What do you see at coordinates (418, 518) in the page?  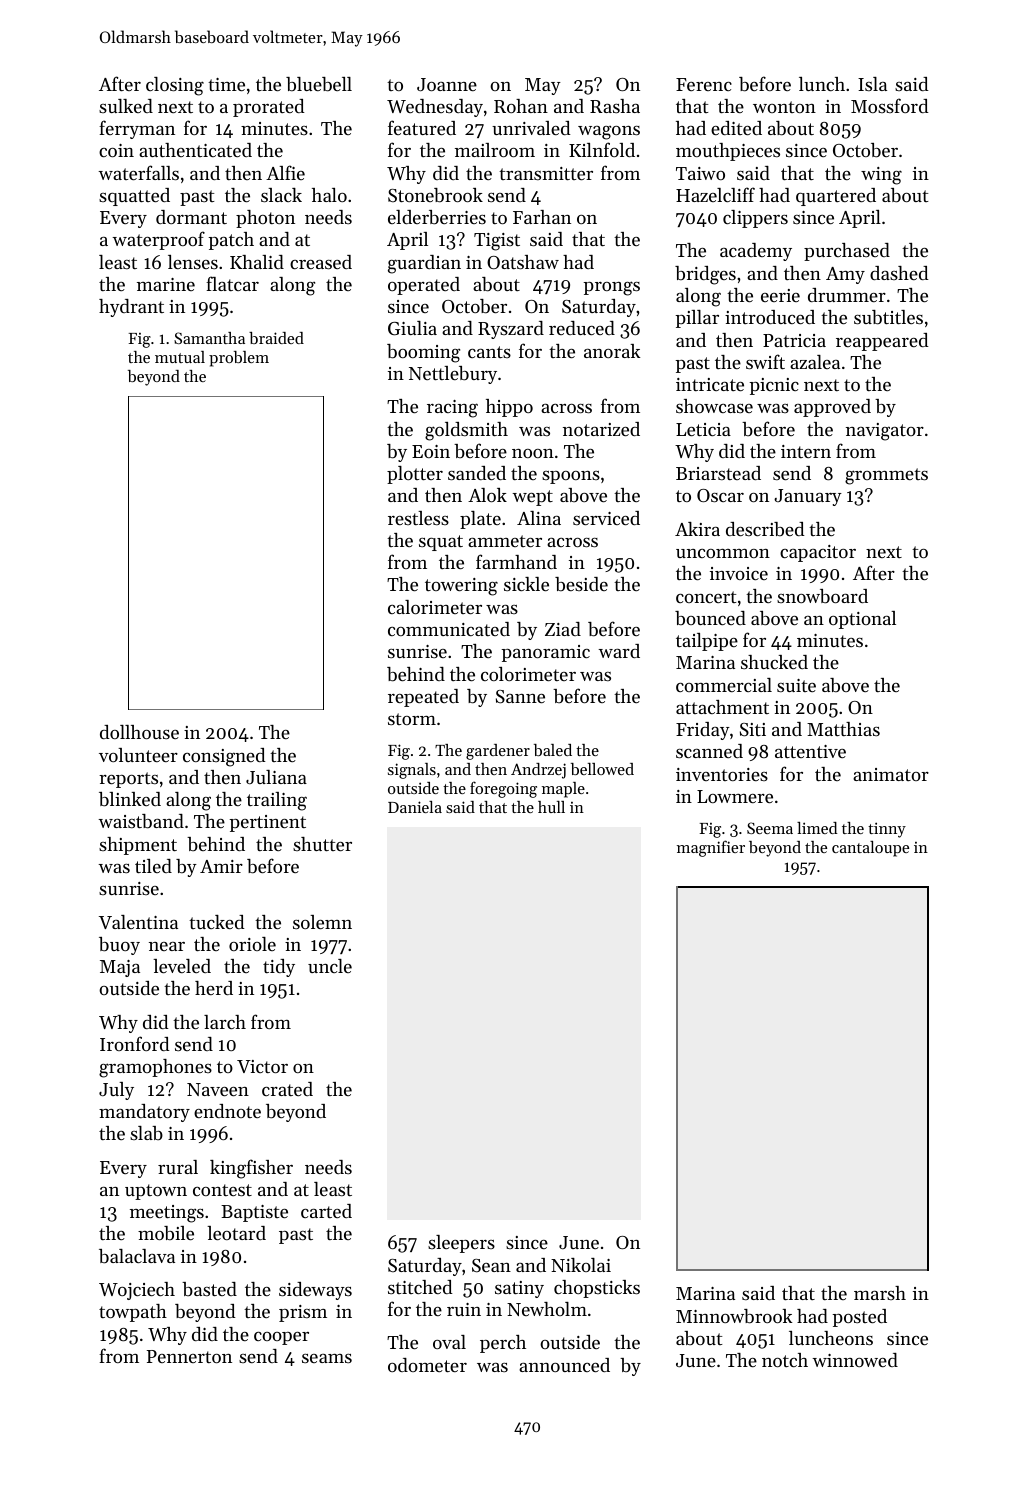 I see `restless` at bounding box center [418, 518].
